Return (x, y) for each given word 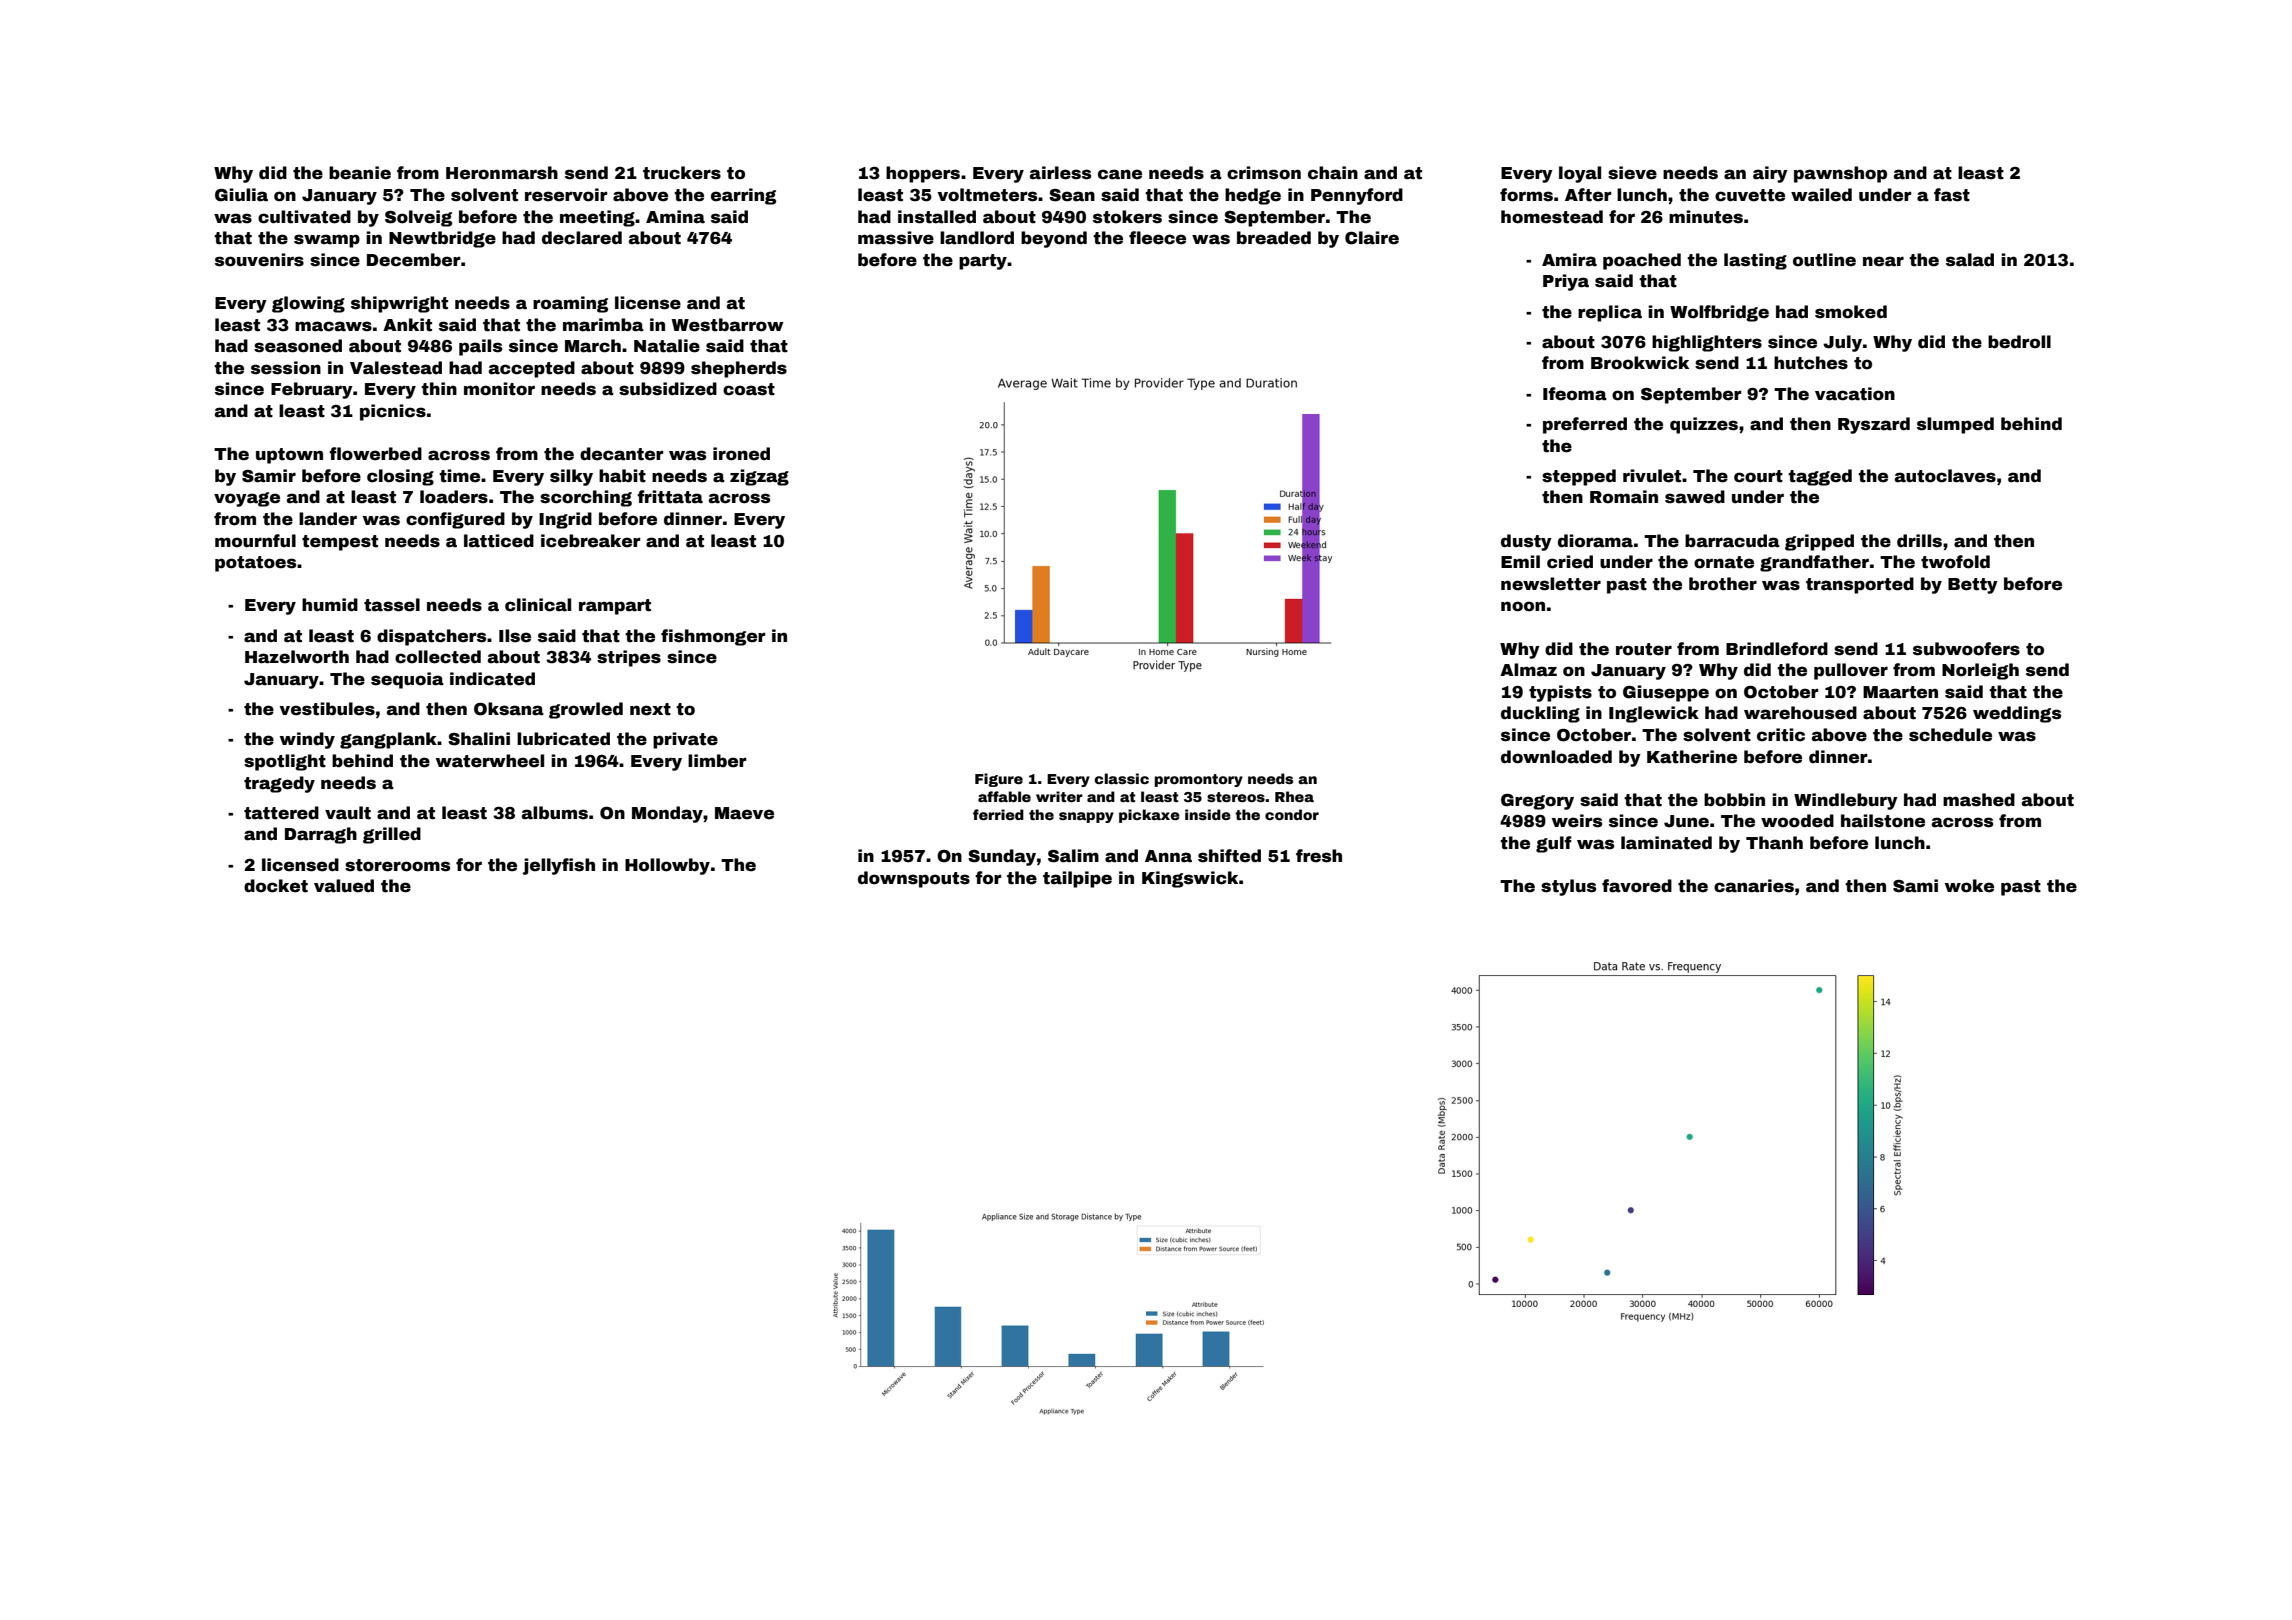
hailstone (1883, 821)
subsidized (668, 389)
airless (1060, 173)
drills (1919, 541)
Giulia (241, 195)
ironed (741, 454)
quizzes (1704, 425)
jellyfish (559, 866)
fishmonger (713, 637)
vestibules (327, 709)
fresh (1319, 856)
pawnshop (1840, 174)
